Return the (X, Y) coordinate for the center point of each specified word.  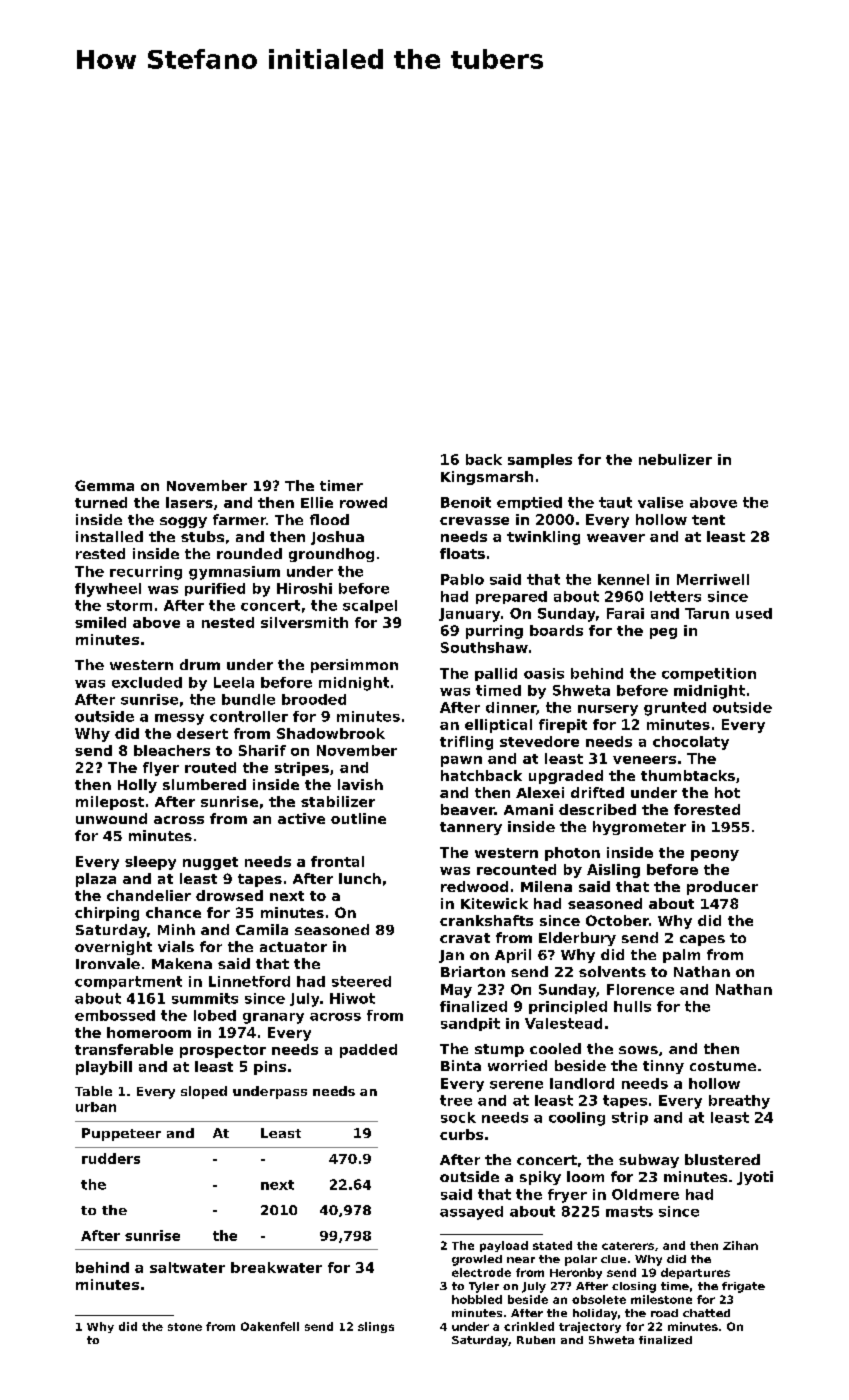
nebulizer (675, 459)
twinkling (543, 538)
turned (101, 502)
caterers (628, 1246)
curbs (461, 1134)
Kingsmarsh (487, 478)
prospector (223, 1051)
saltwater (187, 1267)
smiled (100, 622)
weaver (616, 538)
